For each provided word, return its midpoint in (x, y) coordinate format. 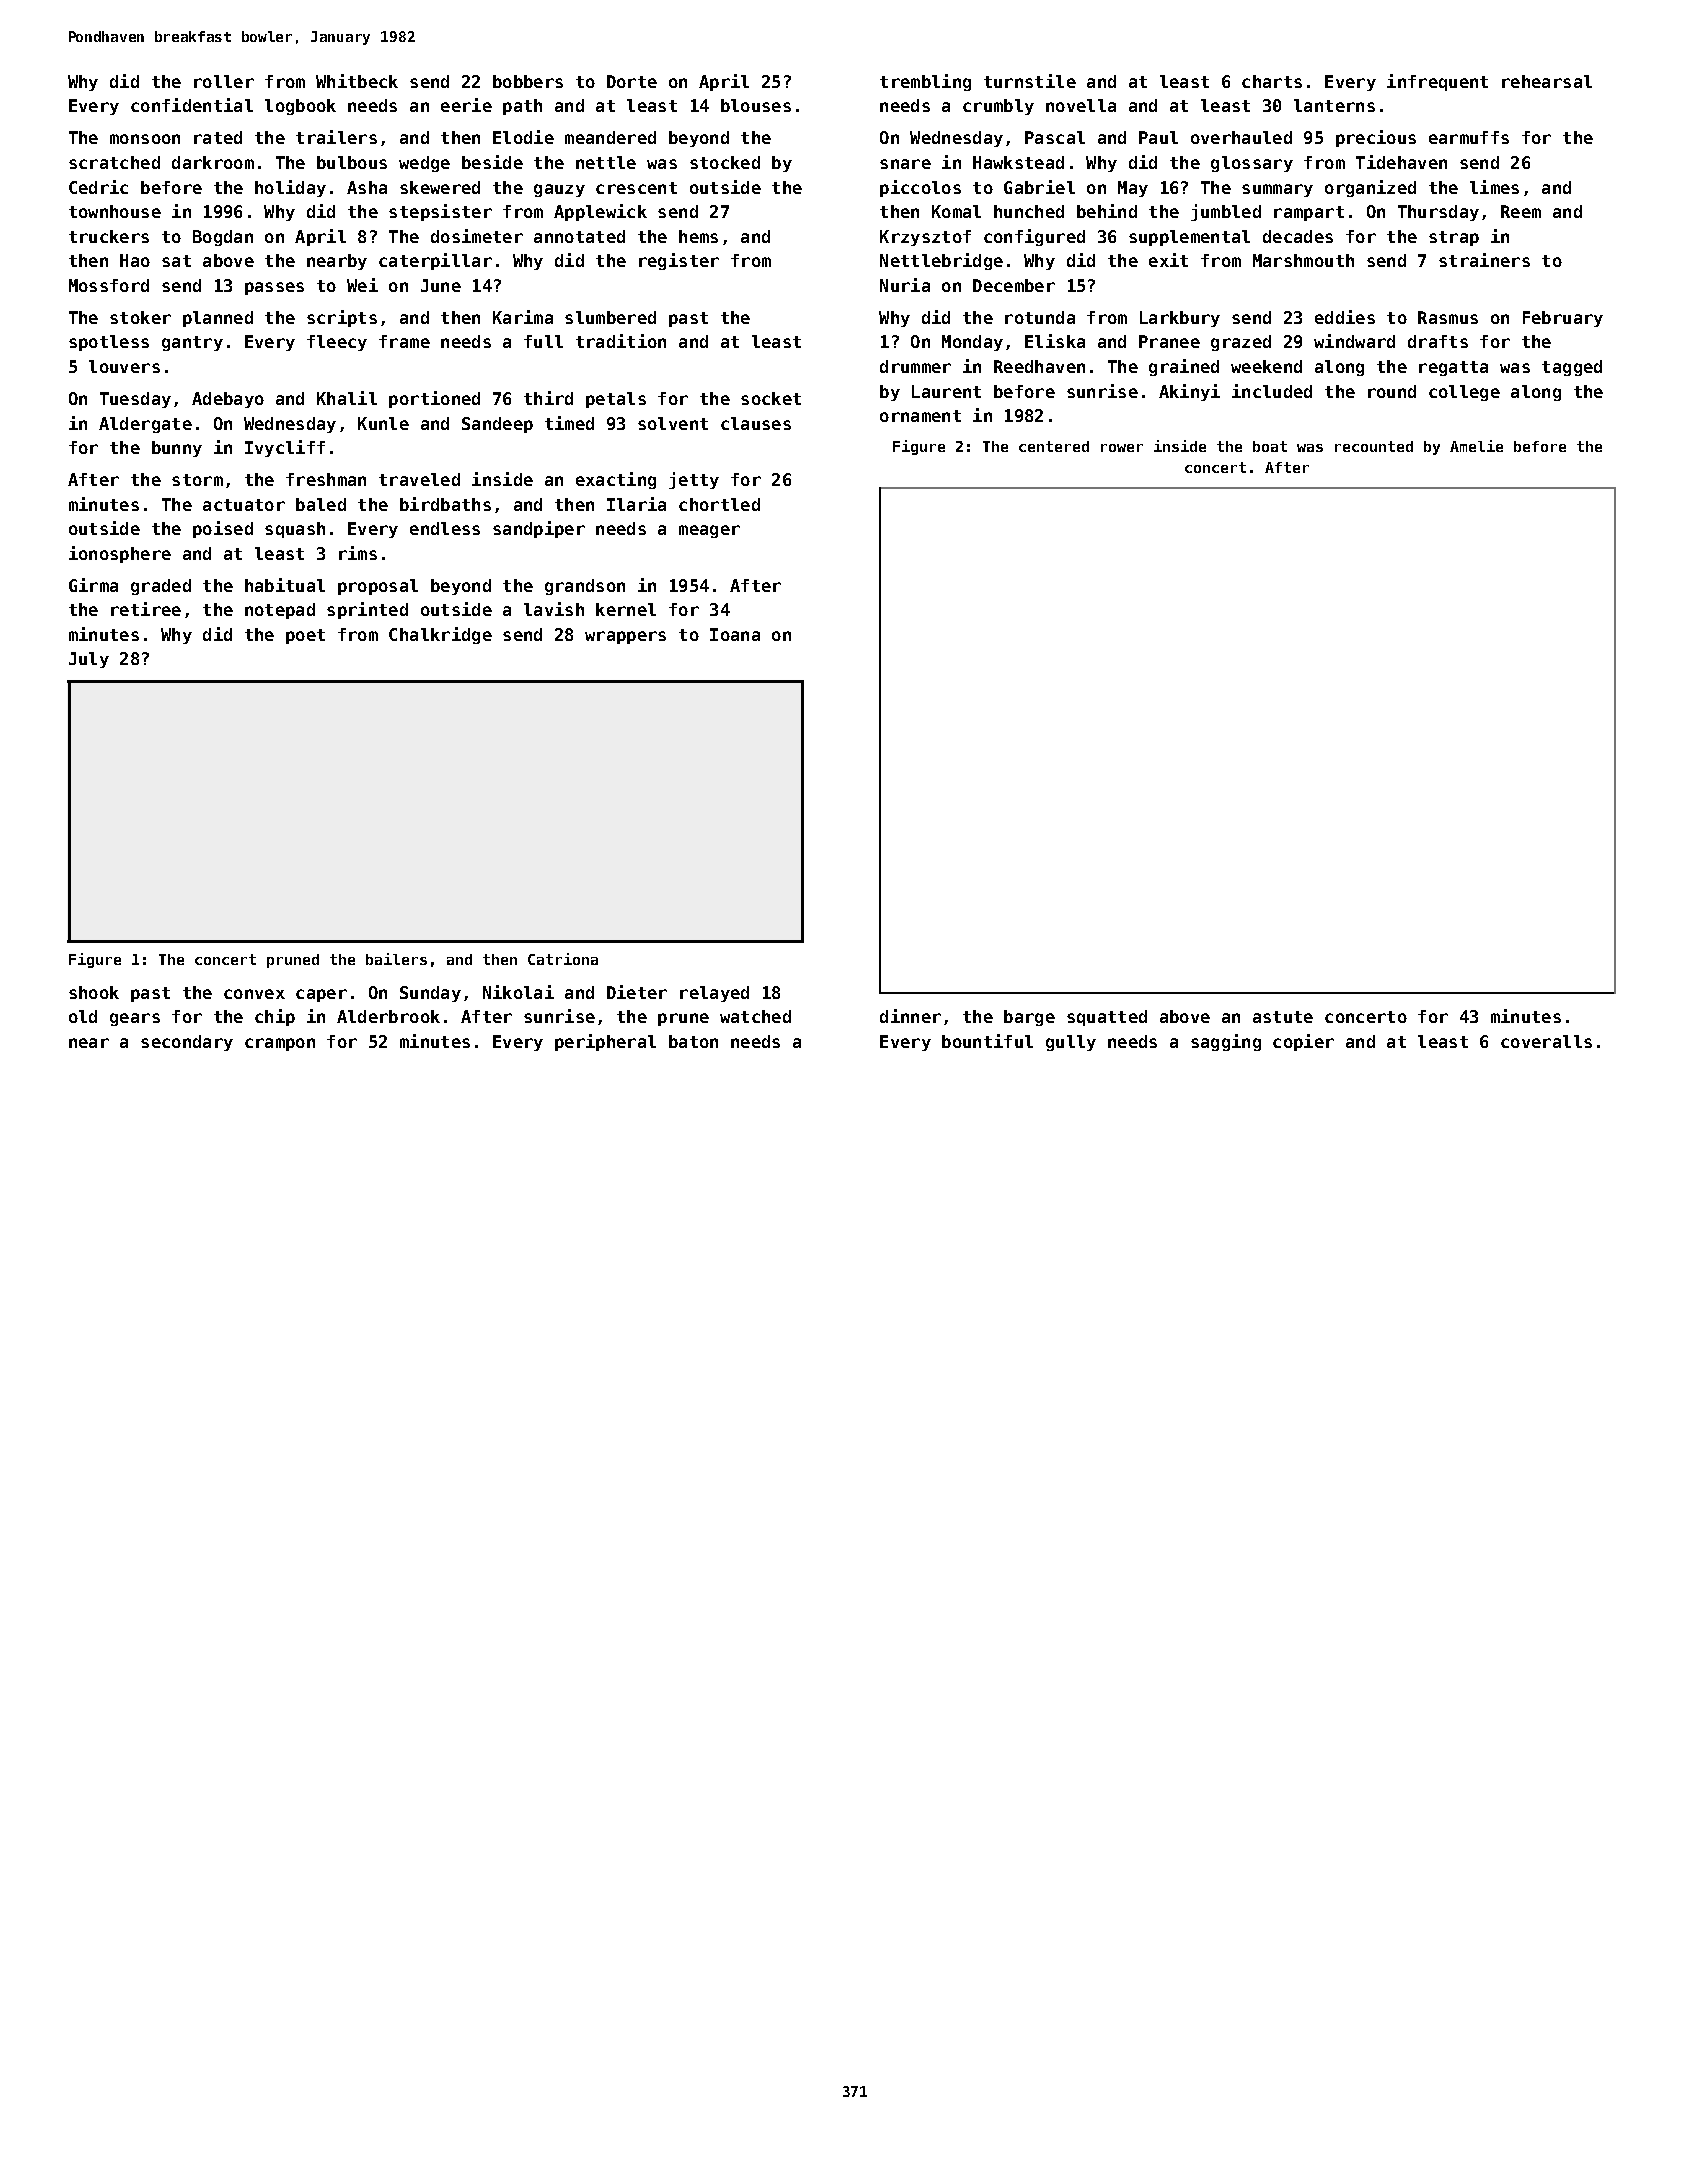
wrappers (625, 637)
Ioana (735, 634)
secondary (187, 1043)
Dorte (632, 81)
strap (1454, 238)
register (679, 261)
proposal (378, 587)
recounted (1374, 446)
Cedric (98, 187)
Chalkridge (440, 635)
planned (218, 319)
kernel (626, 609)
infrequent (1437, 82)
